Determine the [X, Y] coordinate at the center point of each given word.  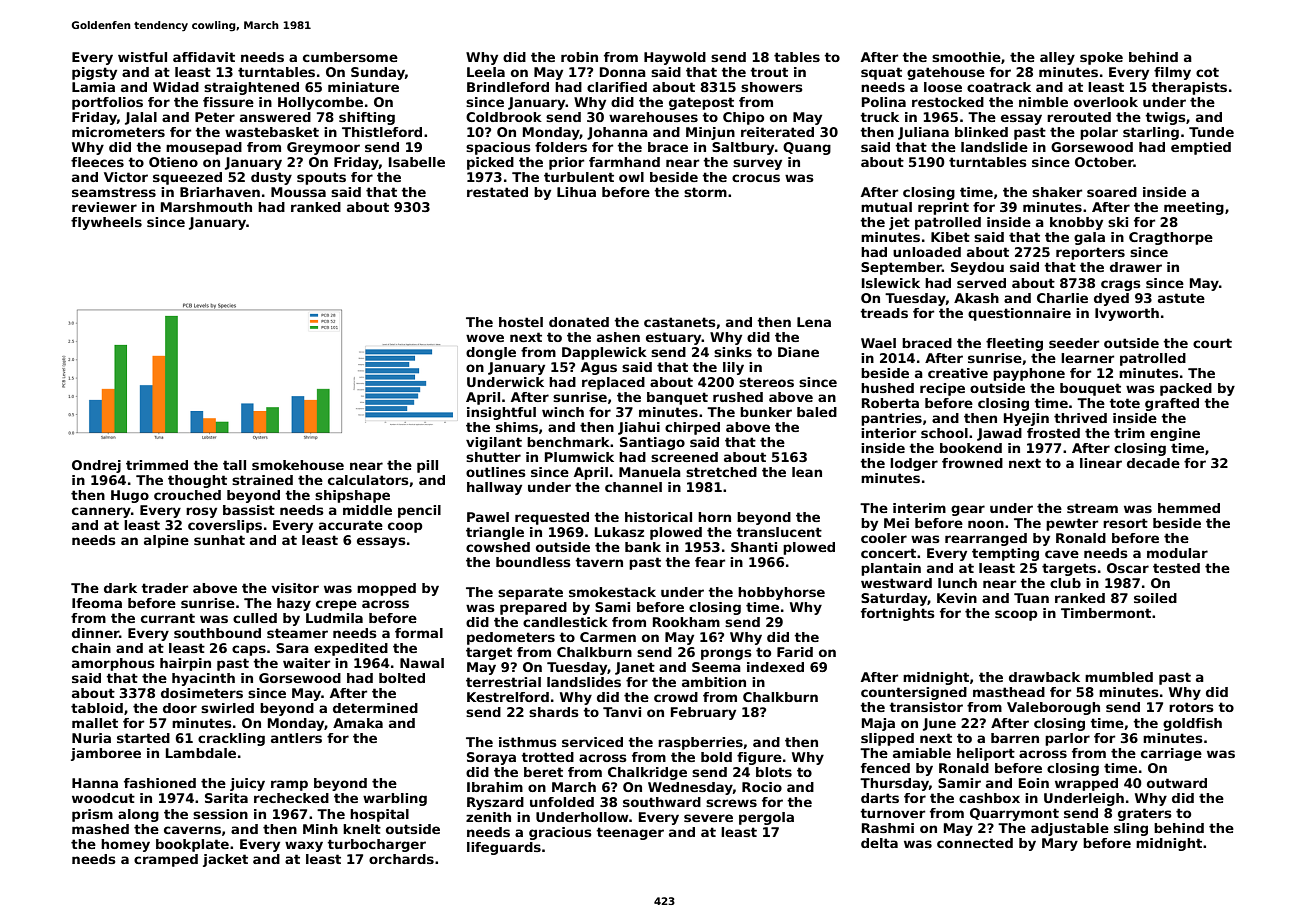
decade [1153, 463]
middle [367, 510]
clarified [617, 87]
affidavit [204, 57]
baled [817, 412]
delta [879, 843]
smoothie [966, 57]
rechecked [291, 798]
